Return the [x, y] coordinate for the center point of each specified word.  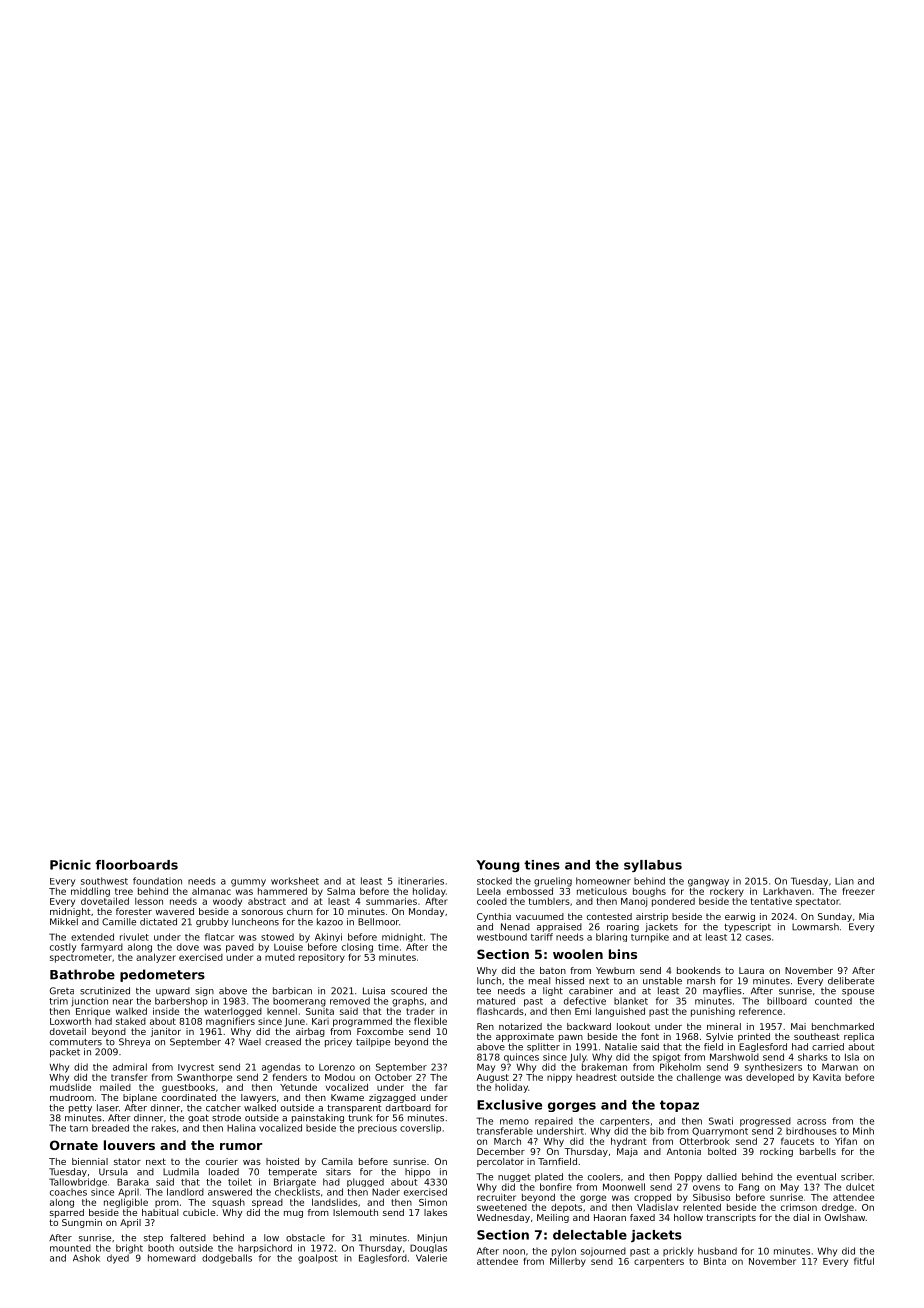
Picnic [70, 865]
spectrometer [81, 958]
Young [498, 866]
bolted [722, 1151]
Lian [844, 881]
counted [833, 1001]
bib [657, 1131]
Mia [866, 916]
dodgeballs [227, 1259]
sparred [67, 1213]
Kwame [347, 1097]
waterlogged [233, 1012]
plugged [365, 1182]
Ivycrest [196, 1068]
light [553, 991]
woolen [578, 954]
